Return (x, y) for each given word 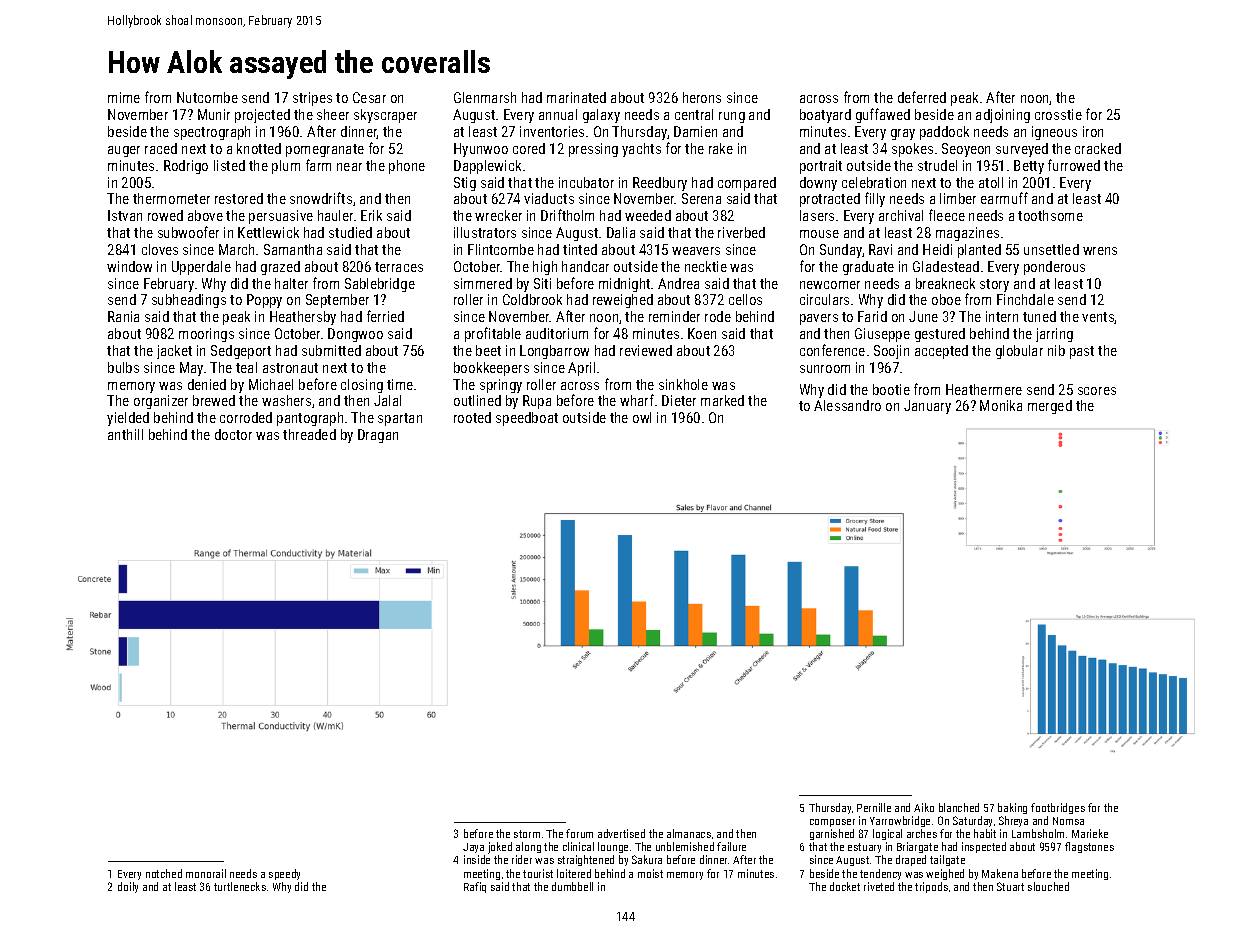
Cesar (369, 97)
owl (642, 417)
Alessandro (847, 405)
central (694, 114)
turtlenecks (240, 886)
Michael (271, 384)
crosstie (1058, 114)
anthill (125, 434)
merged (1050, 407)
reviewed (646, 350)
